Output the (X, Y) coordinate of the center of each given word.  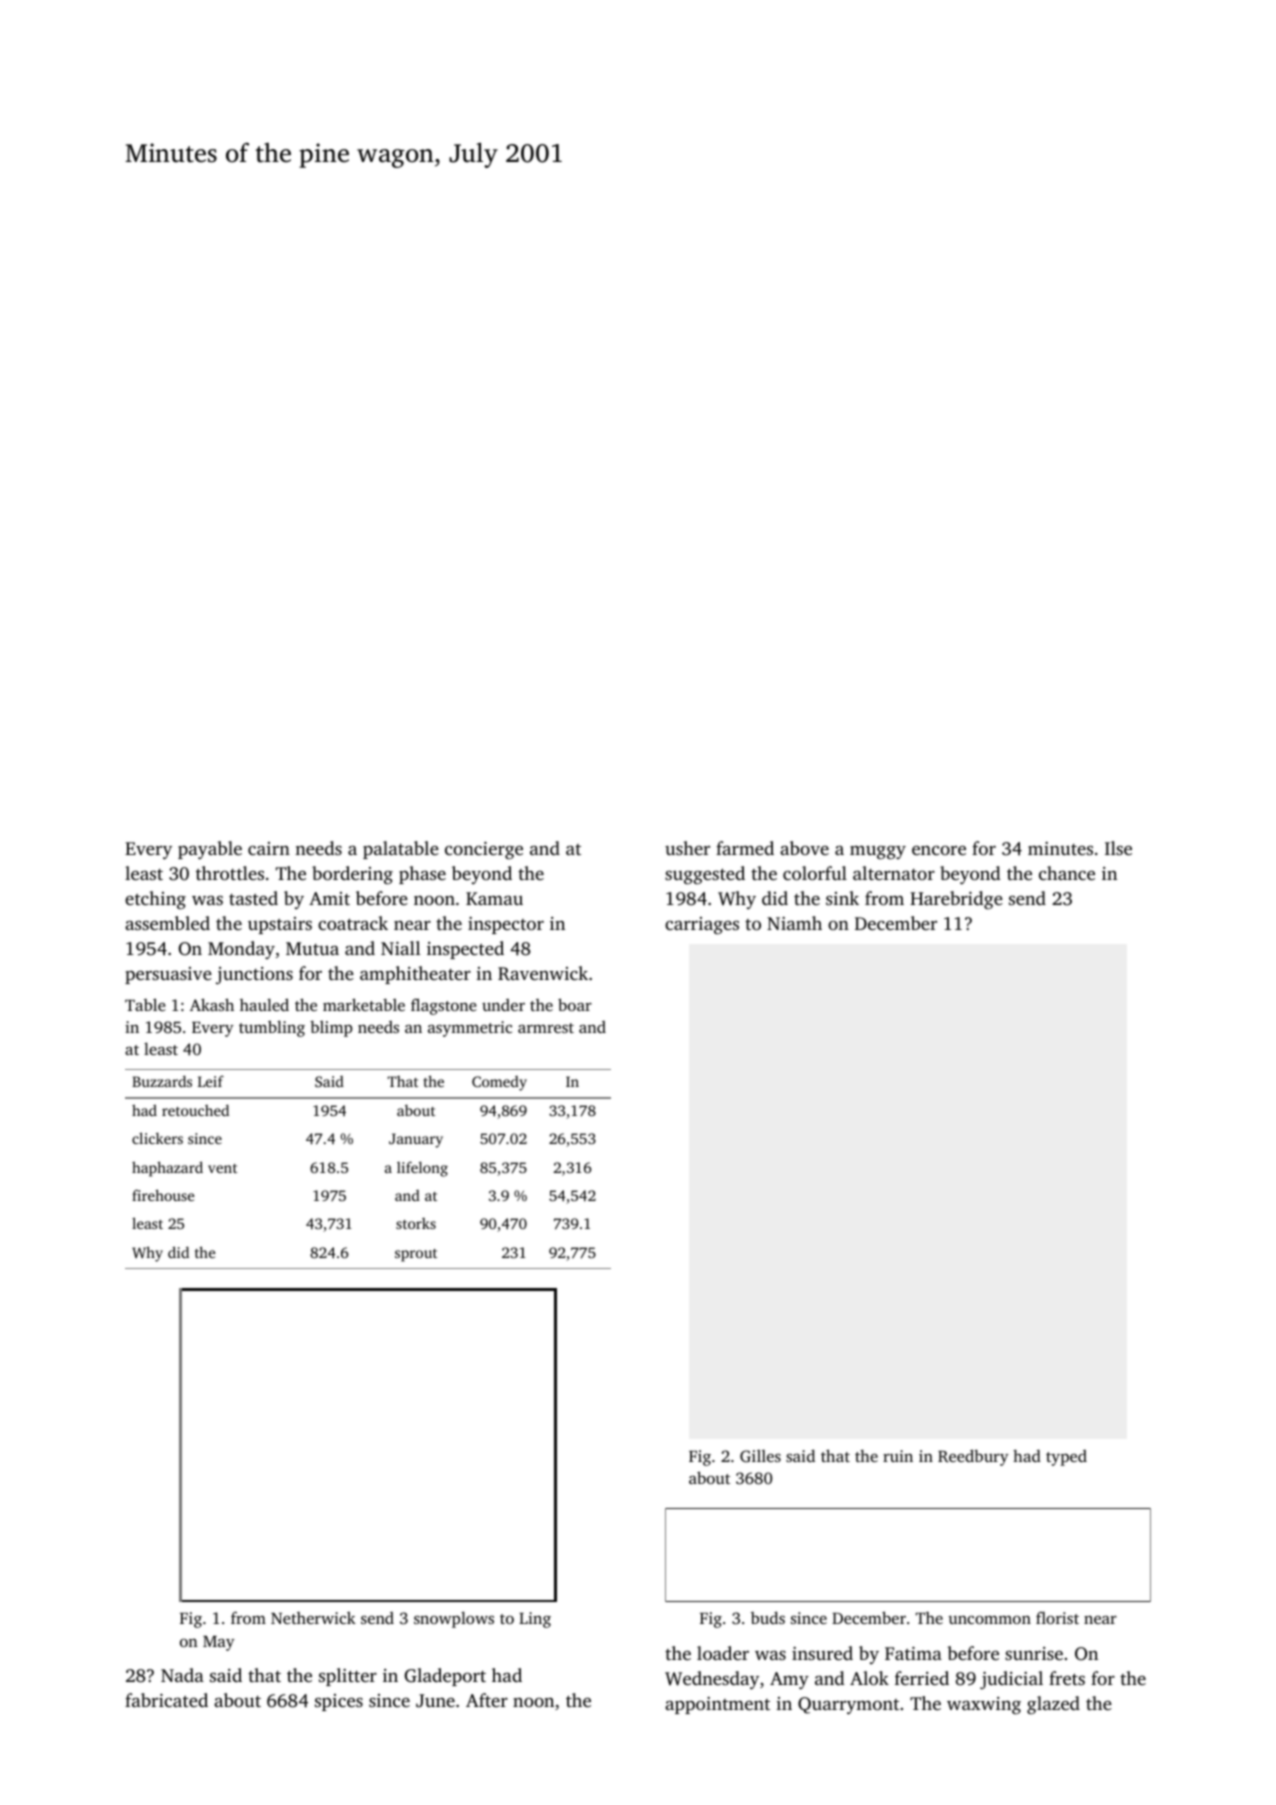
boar (575, 1004)
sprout (416, 1255)
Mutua (312, 948)
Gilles (760, 1456)
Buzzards (162, 1081)
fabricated (166, 1700)
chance (1067, 873)
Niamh (794, 923)
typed (1066, 1458)
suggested (705, 875)
